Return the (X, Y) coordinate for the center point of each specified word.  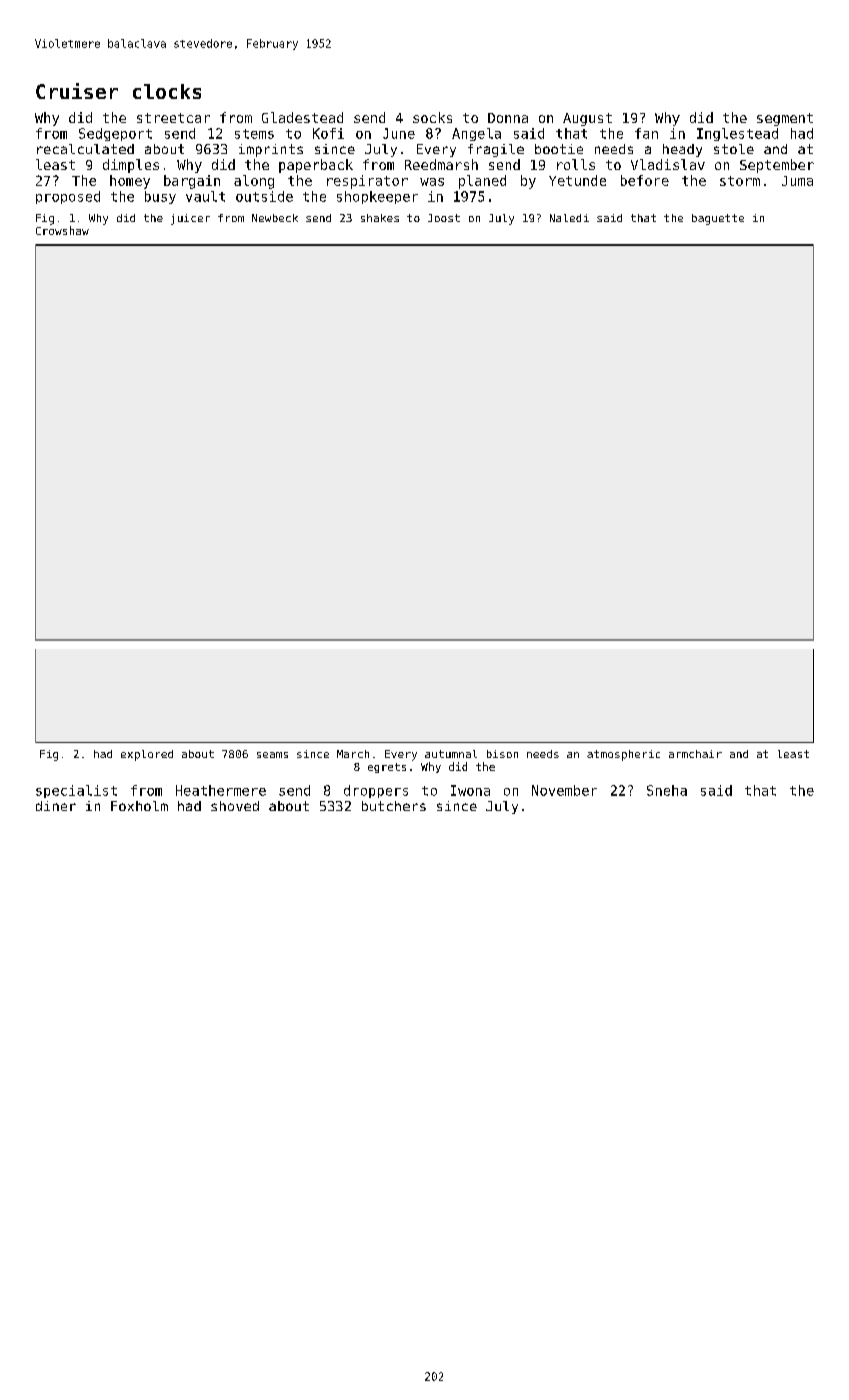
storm (740, 181)
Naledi (569, 218)
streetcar (173, 118)
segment (785, 119)
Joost (444, 218)
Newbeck (275, 218)
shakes (380, 218)
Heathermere (221, 790)
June (399, 133)
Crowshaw (62, 230)
